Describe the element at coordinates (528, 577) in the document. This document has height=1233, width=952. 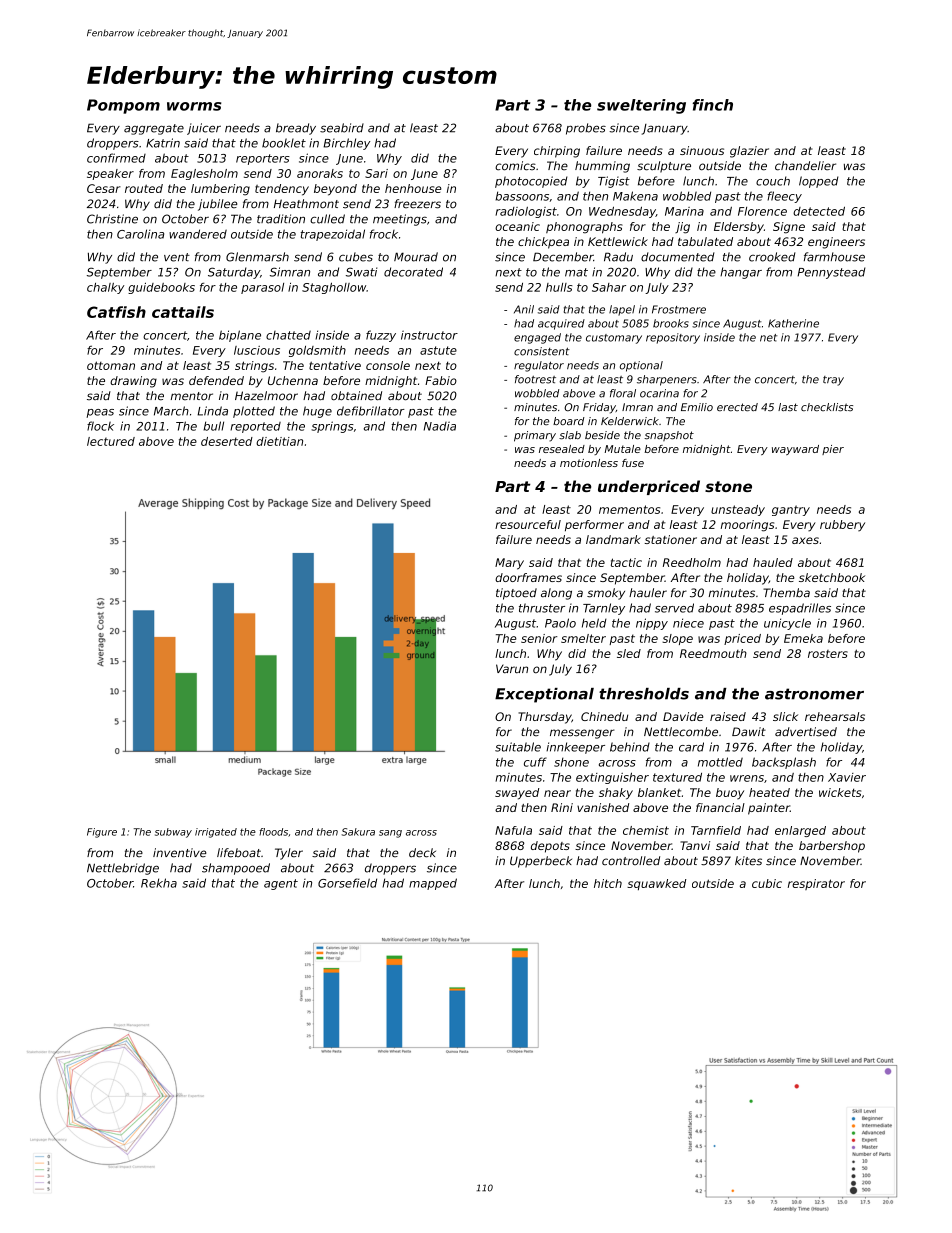
I see `doorframes` at that location.
